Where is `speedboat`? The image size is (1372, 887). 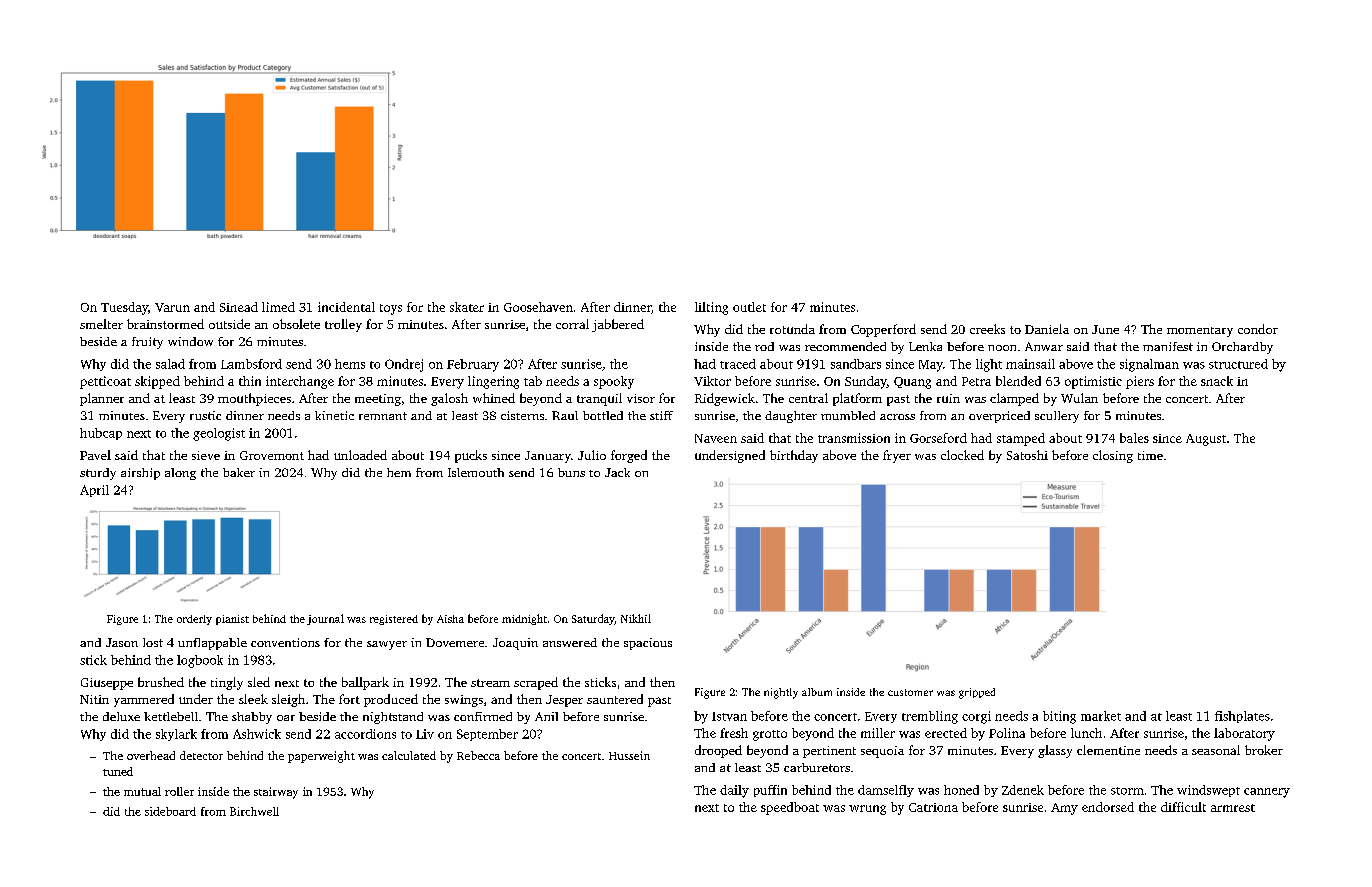 speedboat is located at coordinates (790, 808).
